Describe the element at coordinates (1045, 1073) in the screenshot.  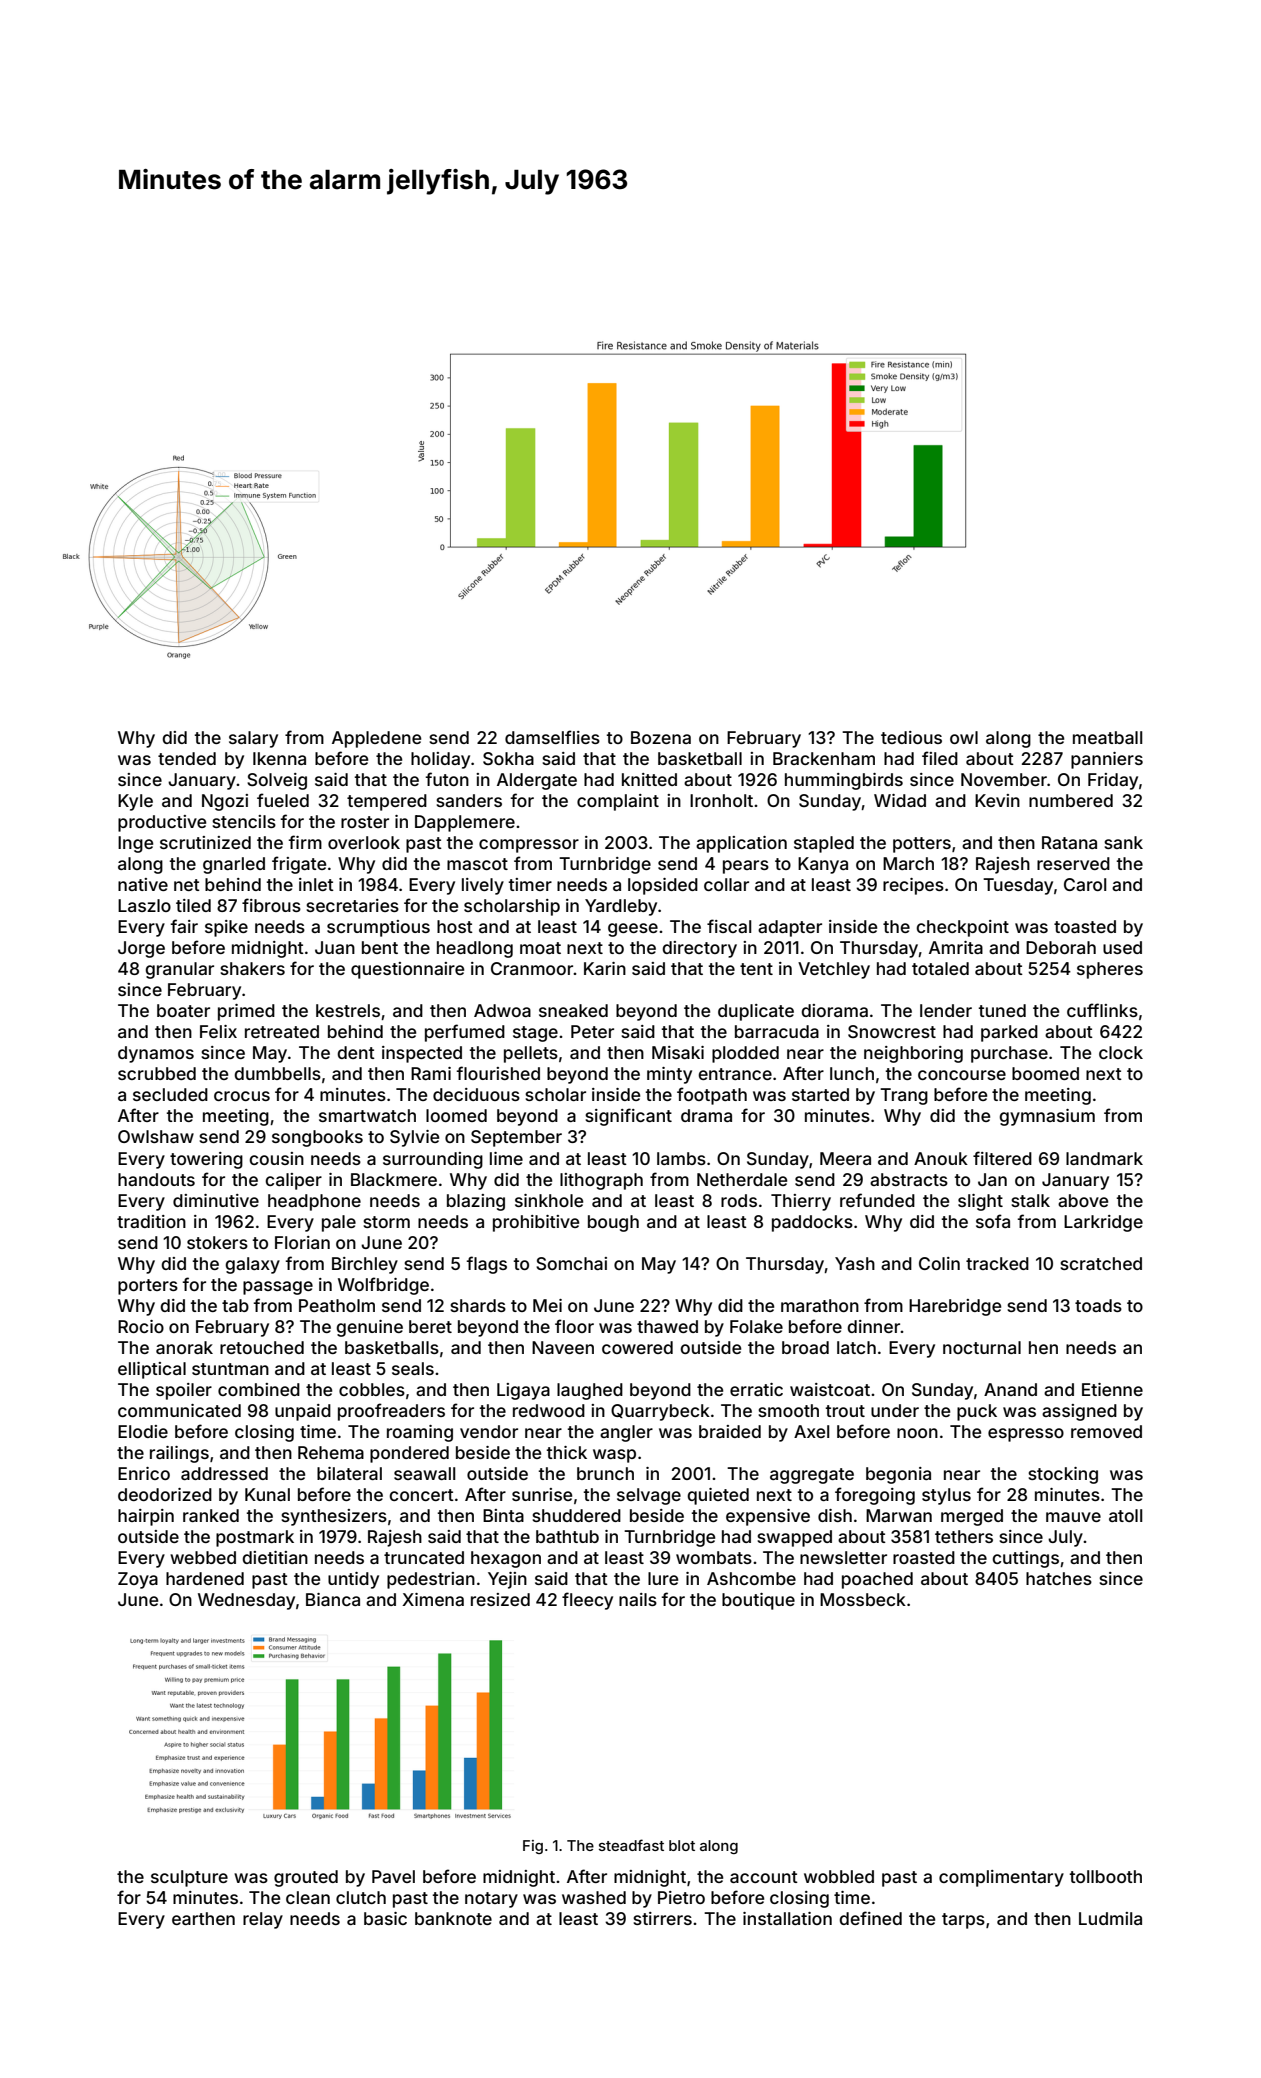
I see `boomed` at that location.
